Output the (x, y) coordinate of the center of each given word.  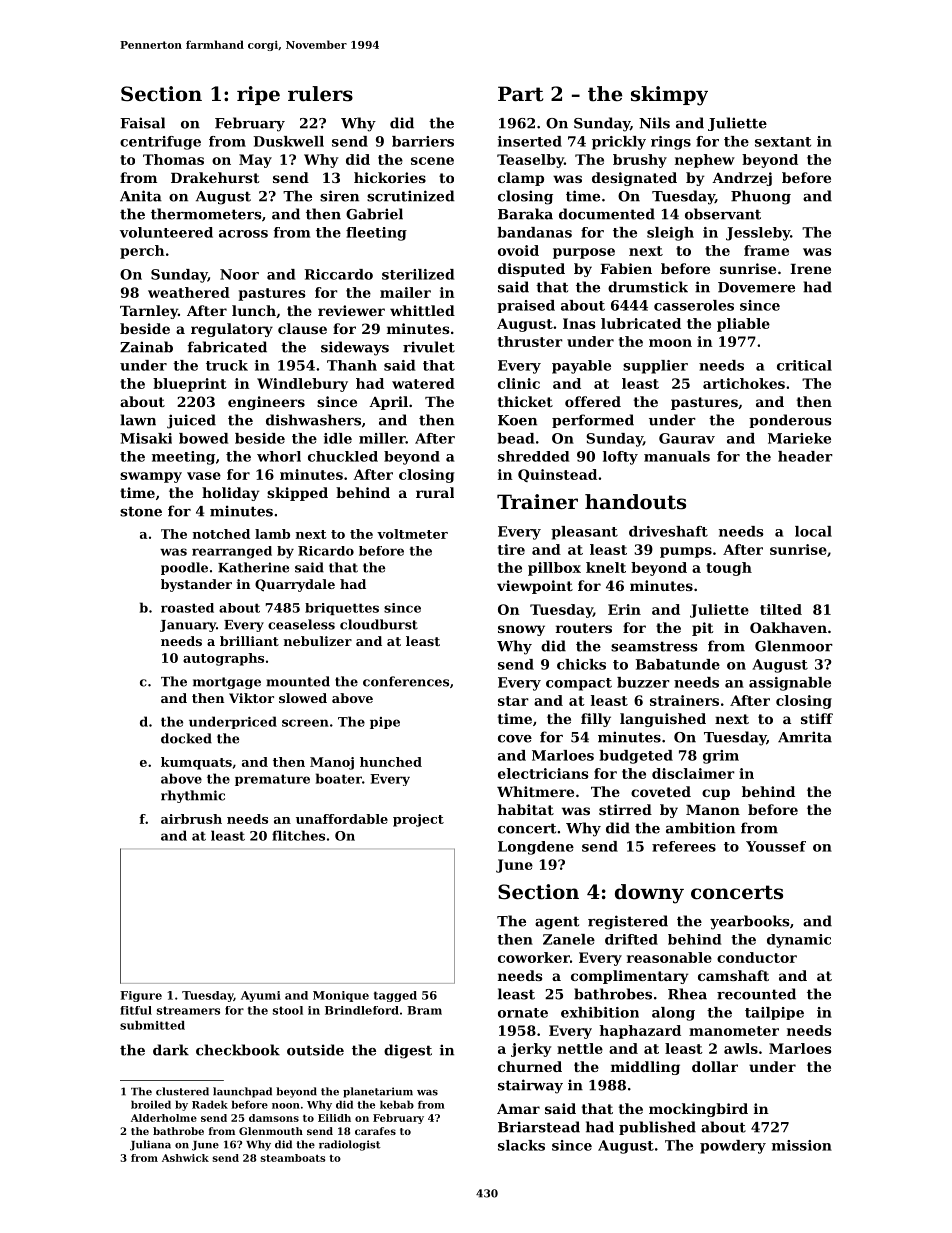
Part (521, 94)
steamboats (293, 1158)
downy (649, 894)
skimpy (669, 96)
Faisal (142, 123)
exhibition (600, 1012)
